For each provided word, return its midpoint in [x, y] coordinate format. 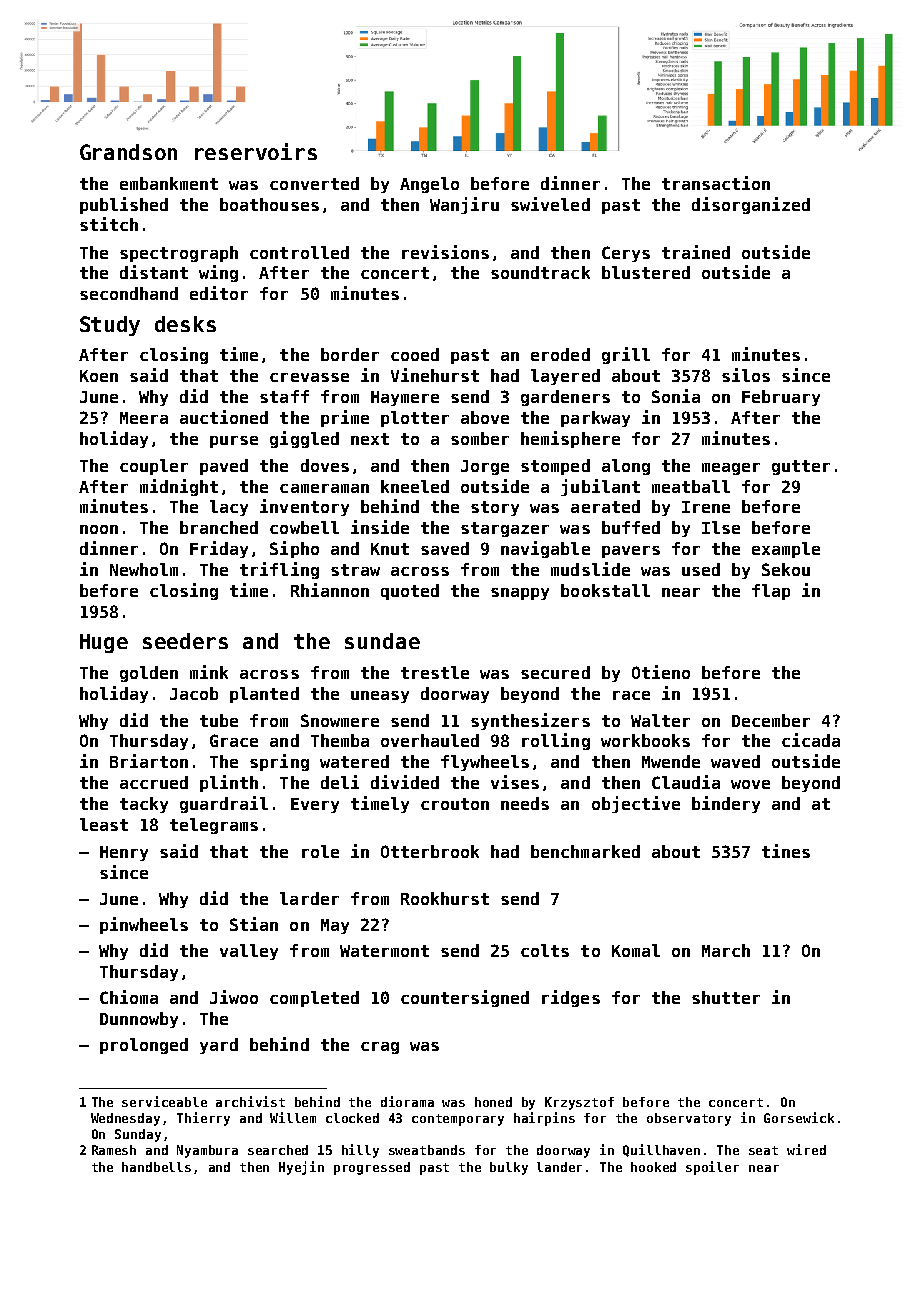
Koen [99, 376]
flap [771, 592]
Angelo [429, 185]
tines [786, 851]
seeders [185, 641]
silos [746, 375]
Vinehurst [435, 375]
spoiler [712, 1168]
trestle [435, 672]
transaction [716, 183]
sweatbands [427, 1150]
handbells [156, 1167]
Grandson [128, 152]
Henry [124, 853]
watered [354, 761]
